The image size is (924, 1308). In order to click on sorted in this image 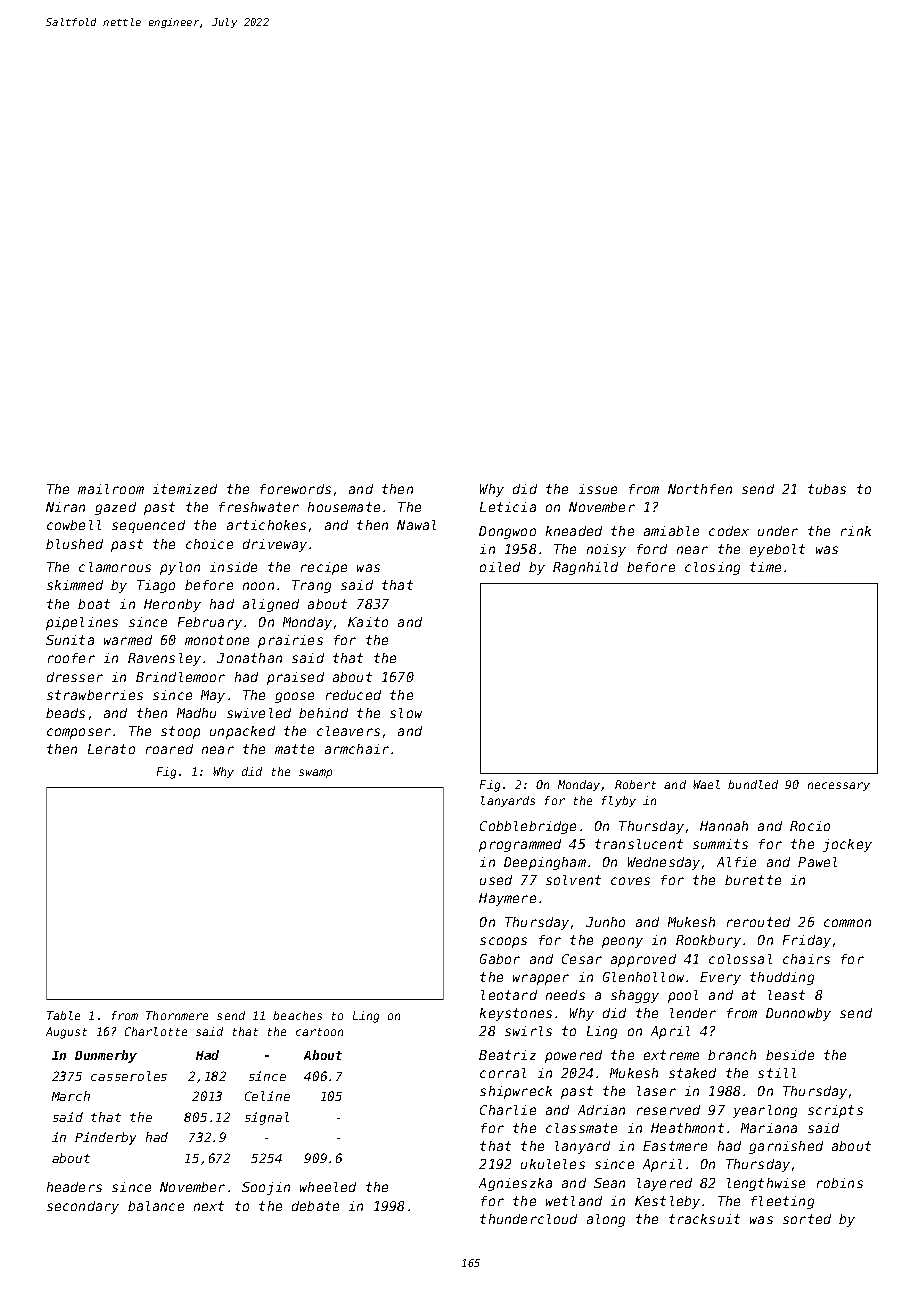, I will do `click(807, 1219)`.
